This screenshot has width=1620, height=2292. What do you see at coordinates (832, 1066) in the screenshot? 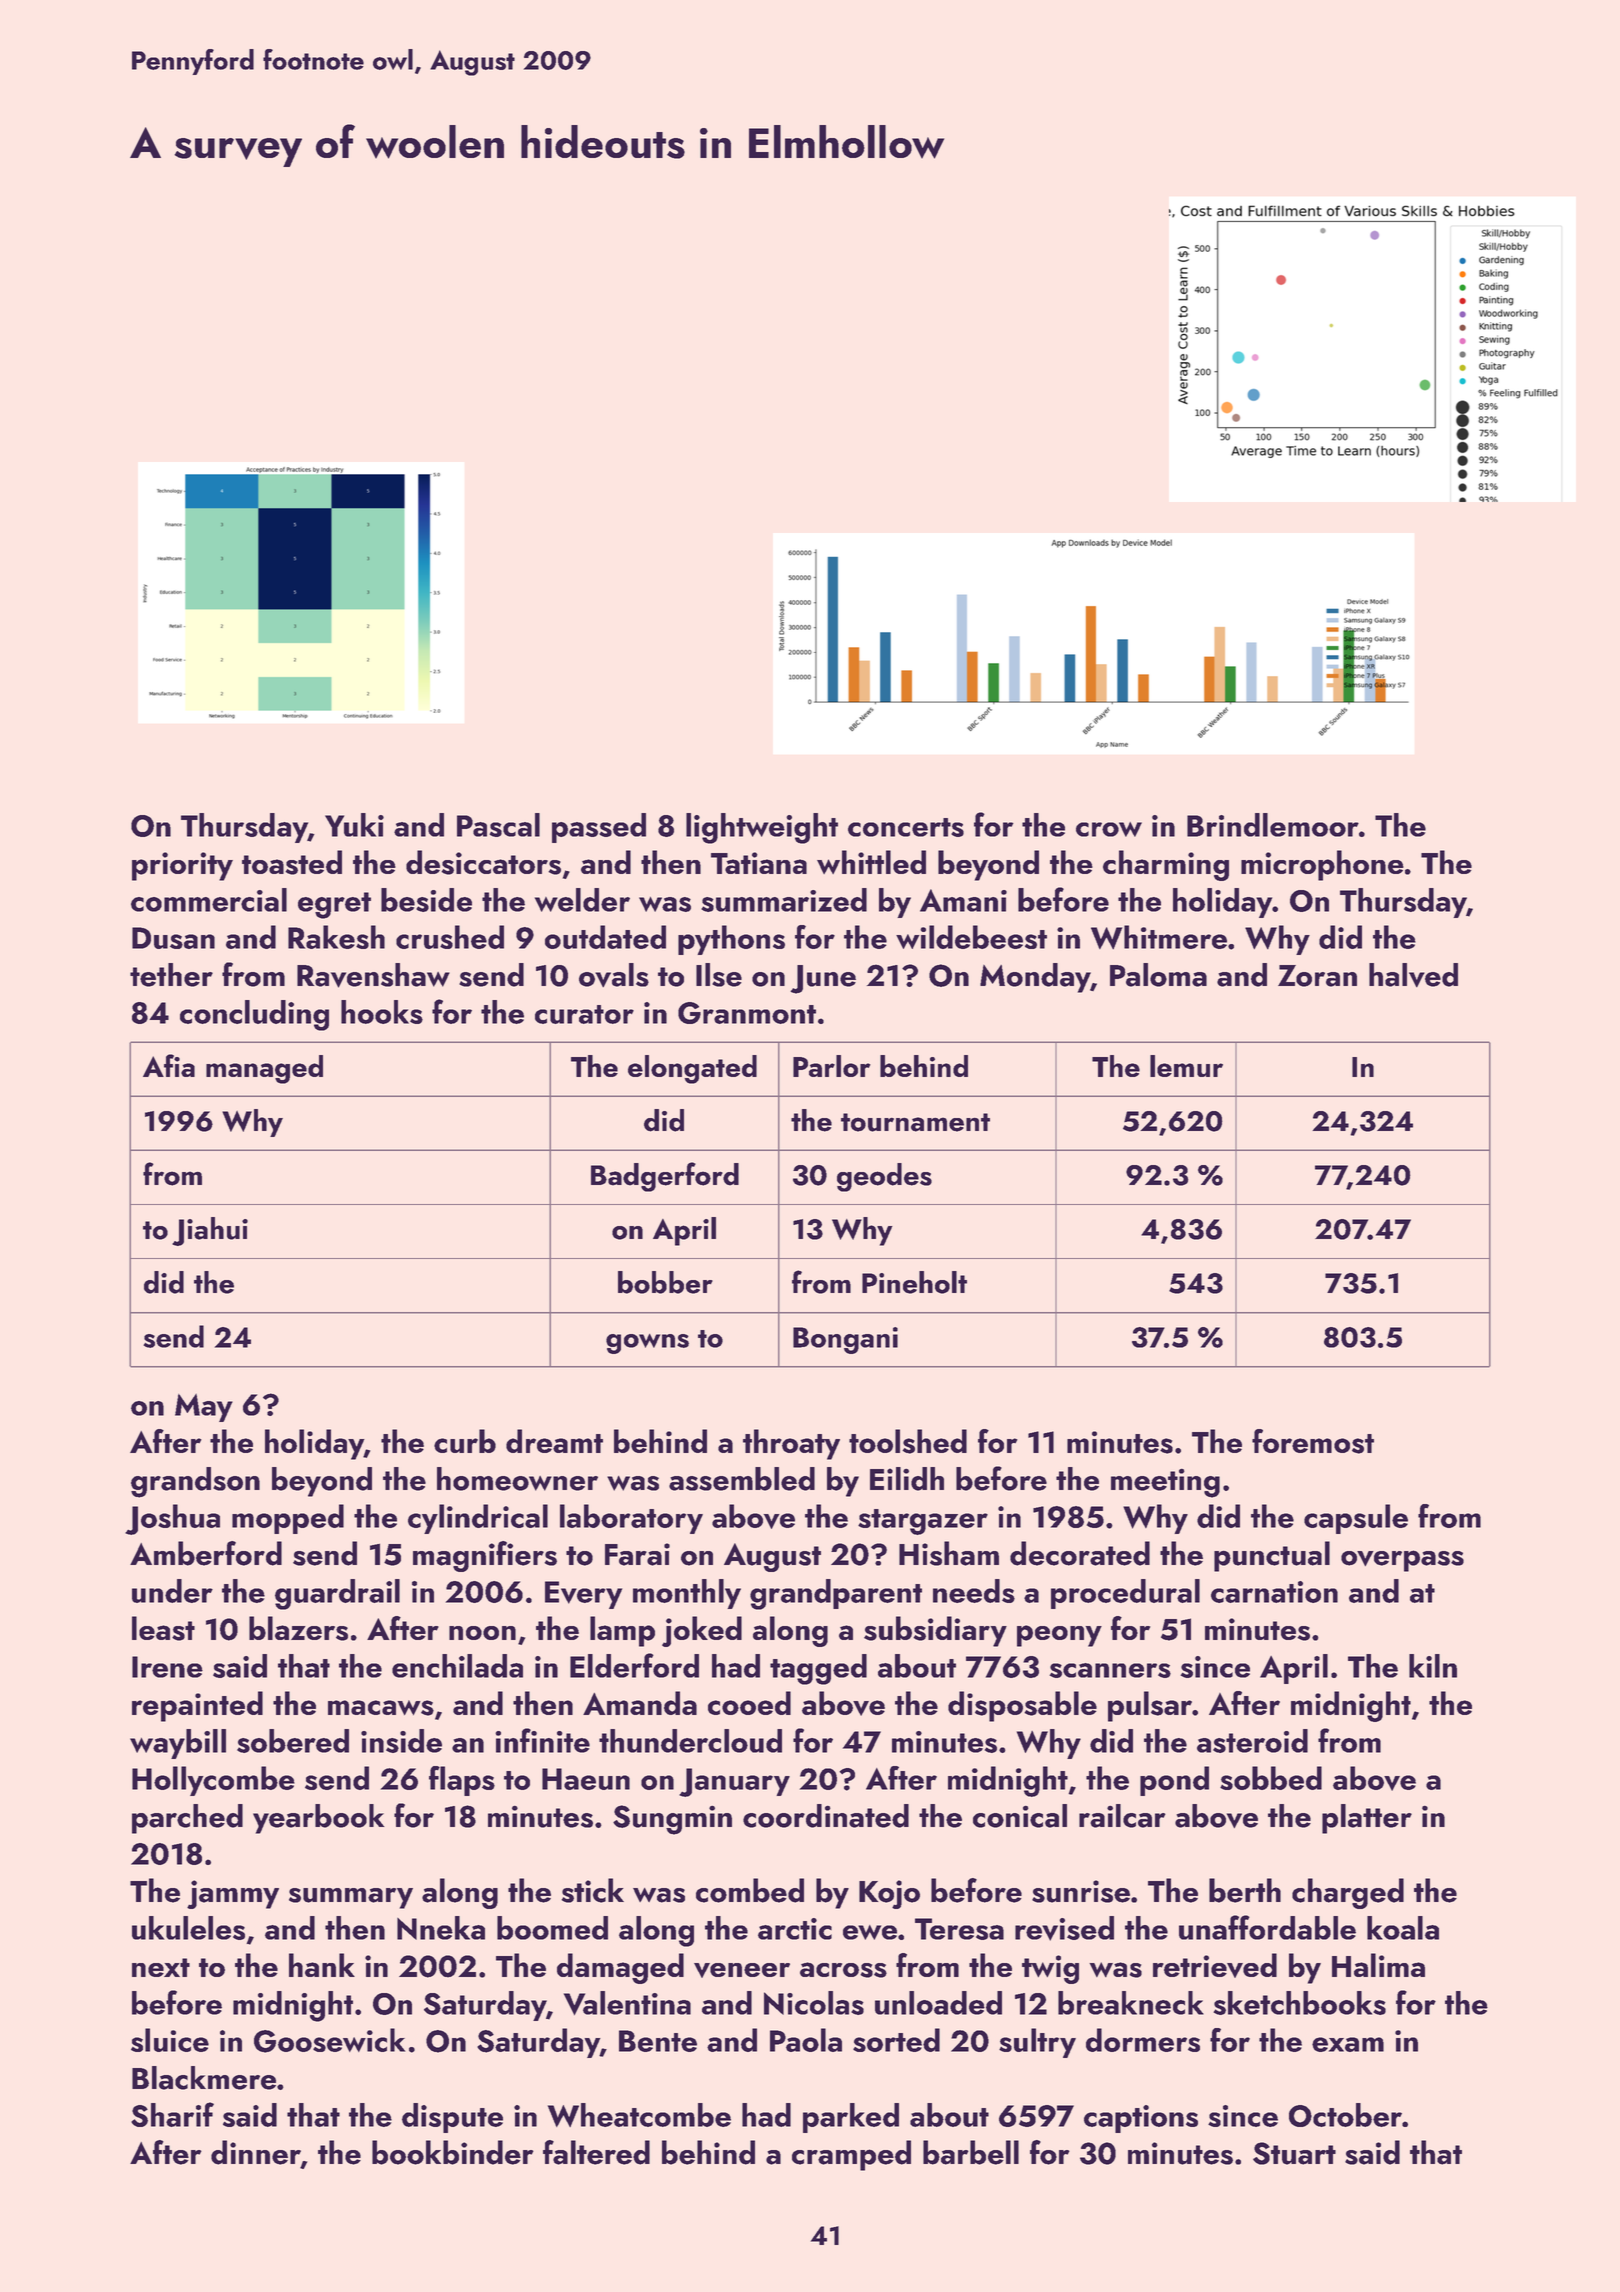
I see `Parlor` at bounding box center [832, 1066].
